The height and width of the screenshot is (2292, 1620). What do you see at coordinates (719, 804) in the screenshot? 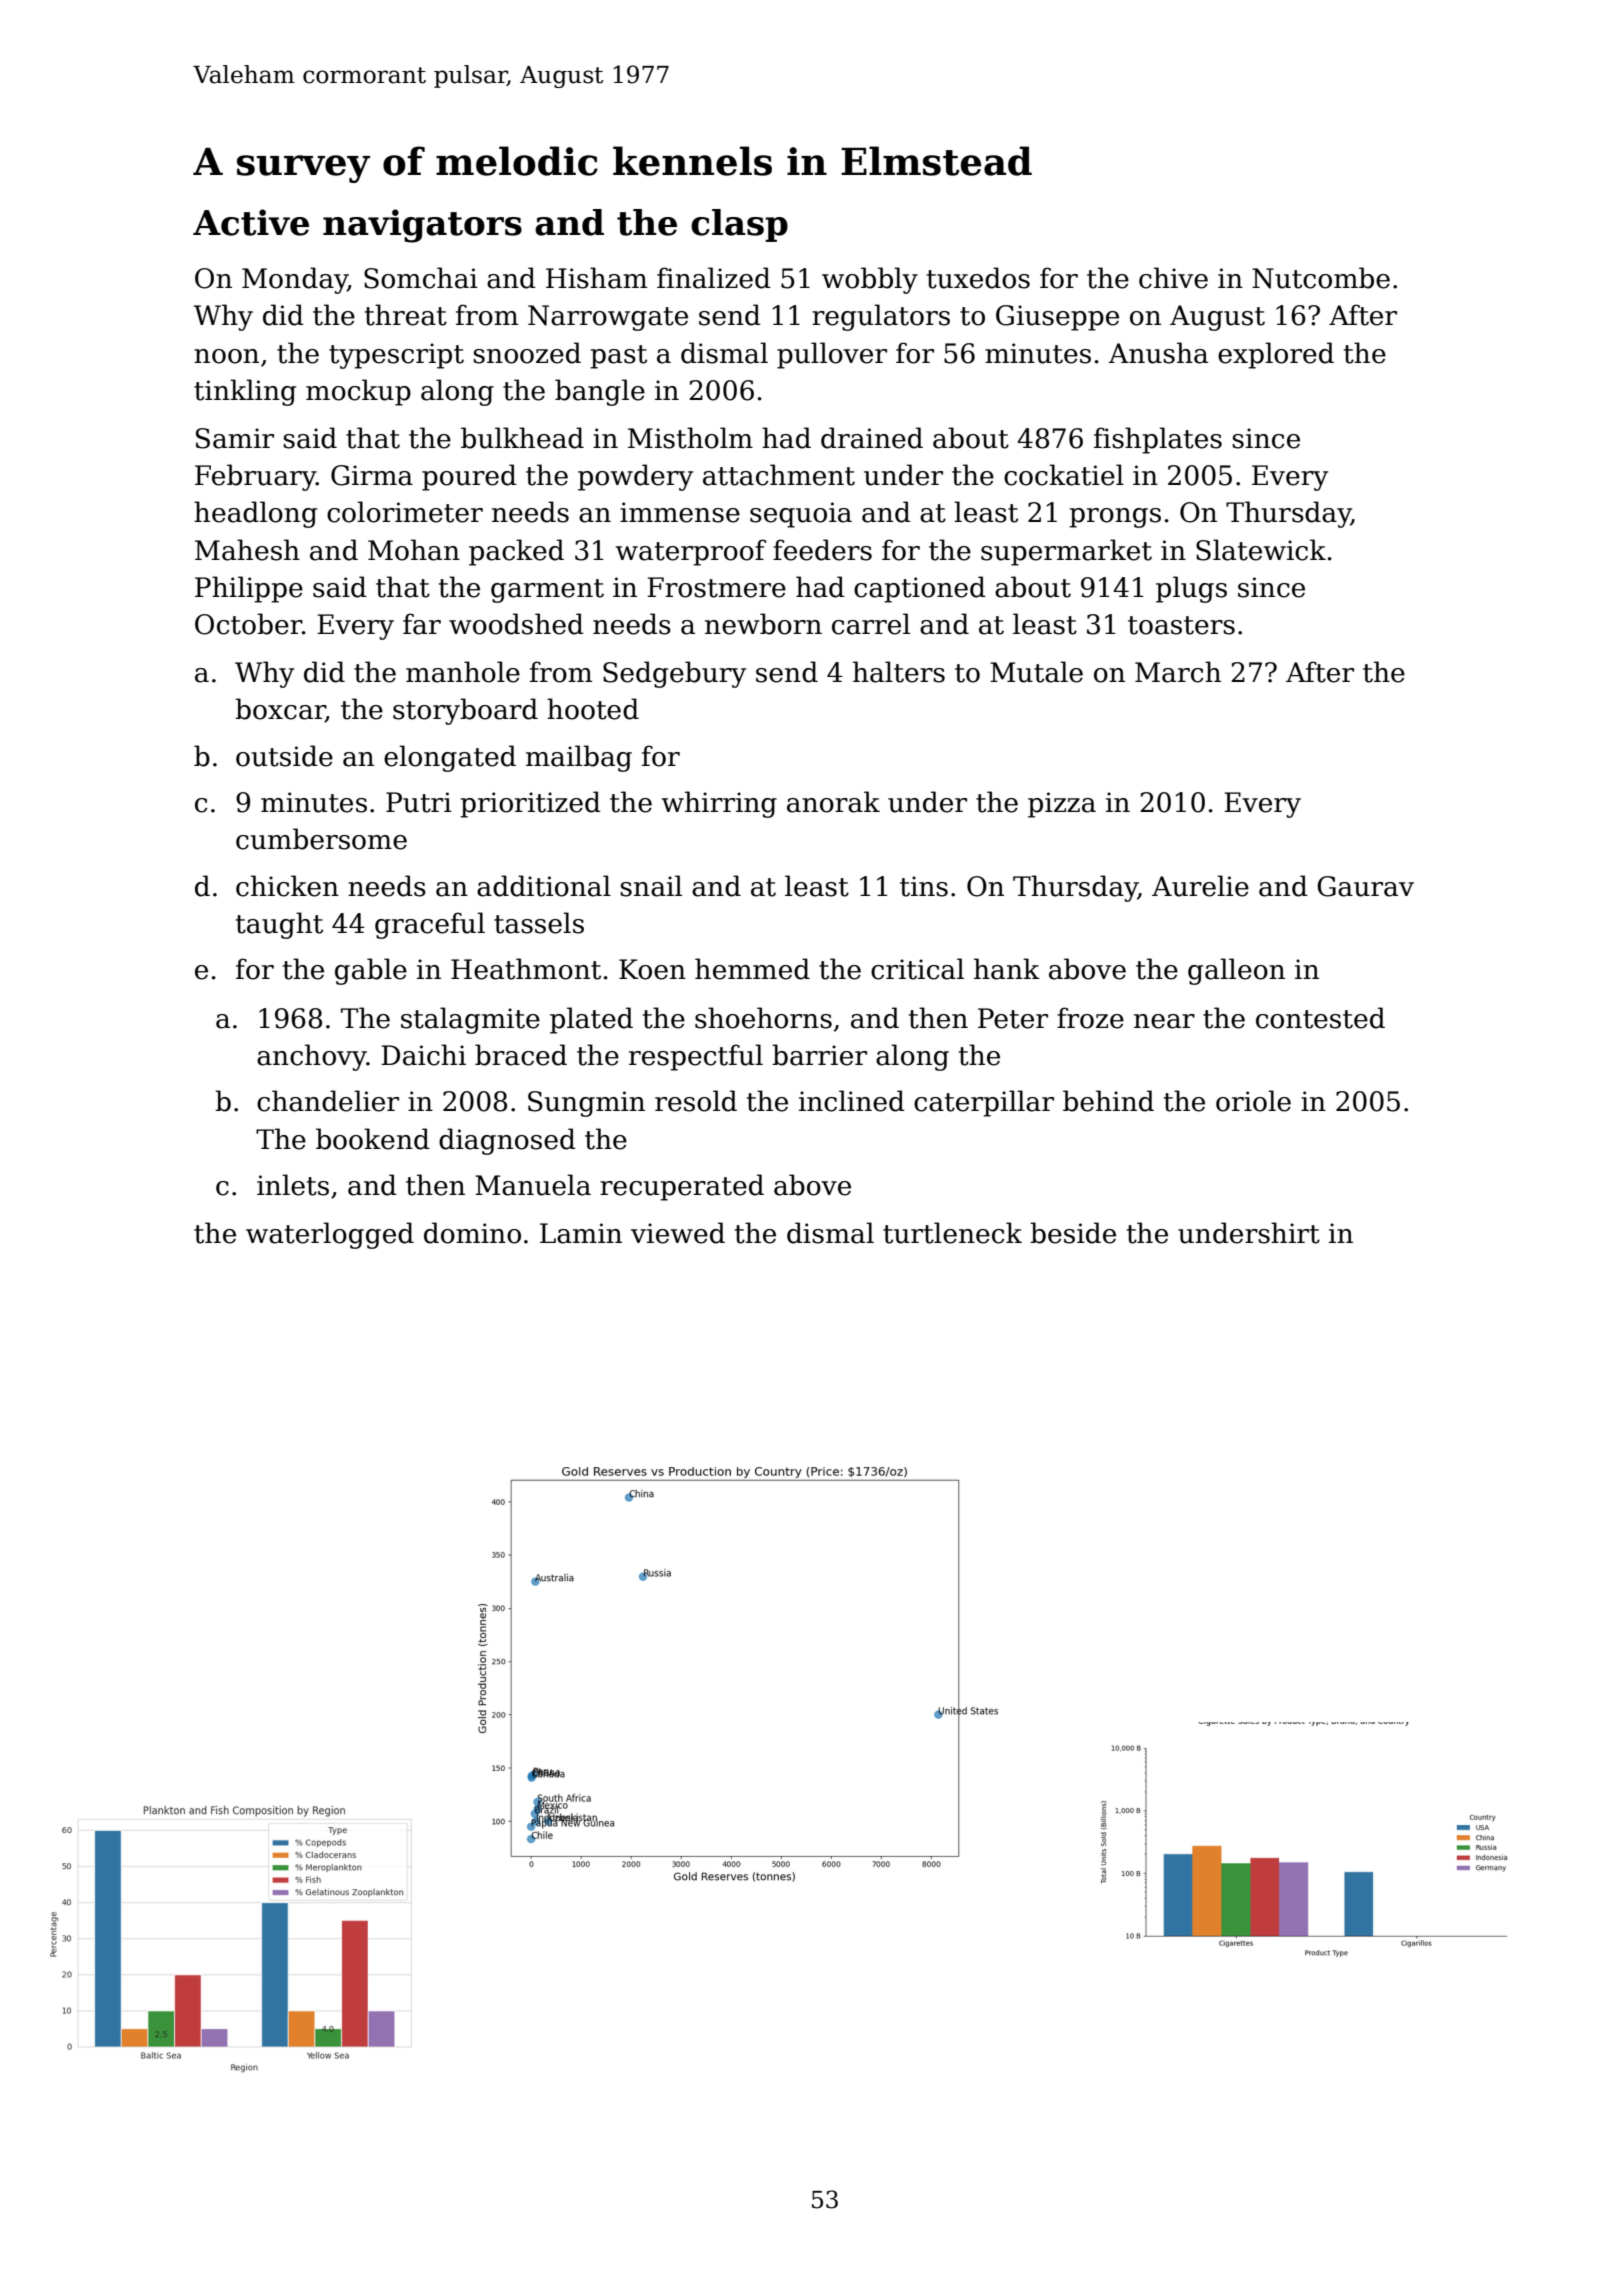
I see `whirring` at bounding box center [719, 804].
